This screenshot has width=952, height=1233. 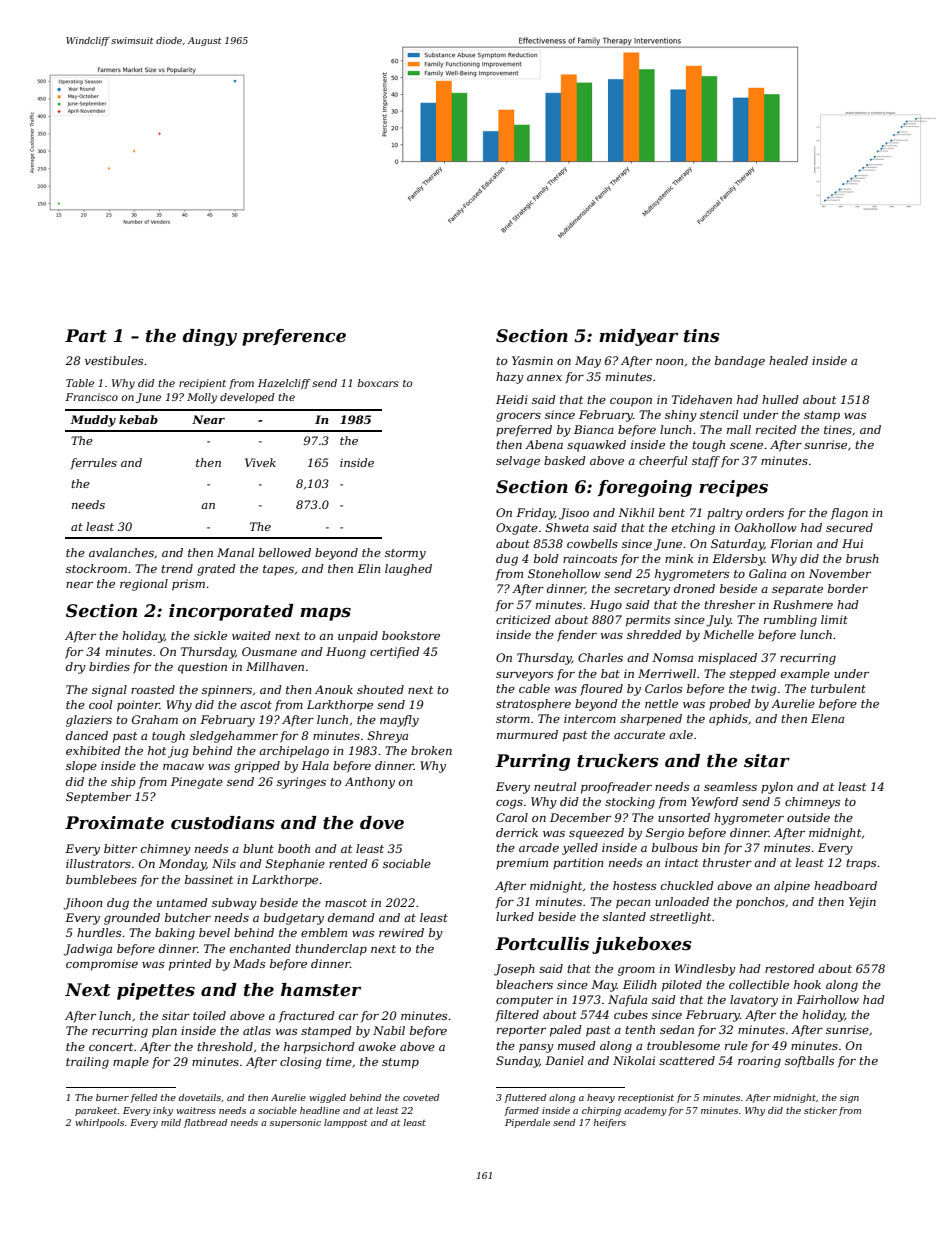 I want to click on tins, so click(x=702, y=336).
